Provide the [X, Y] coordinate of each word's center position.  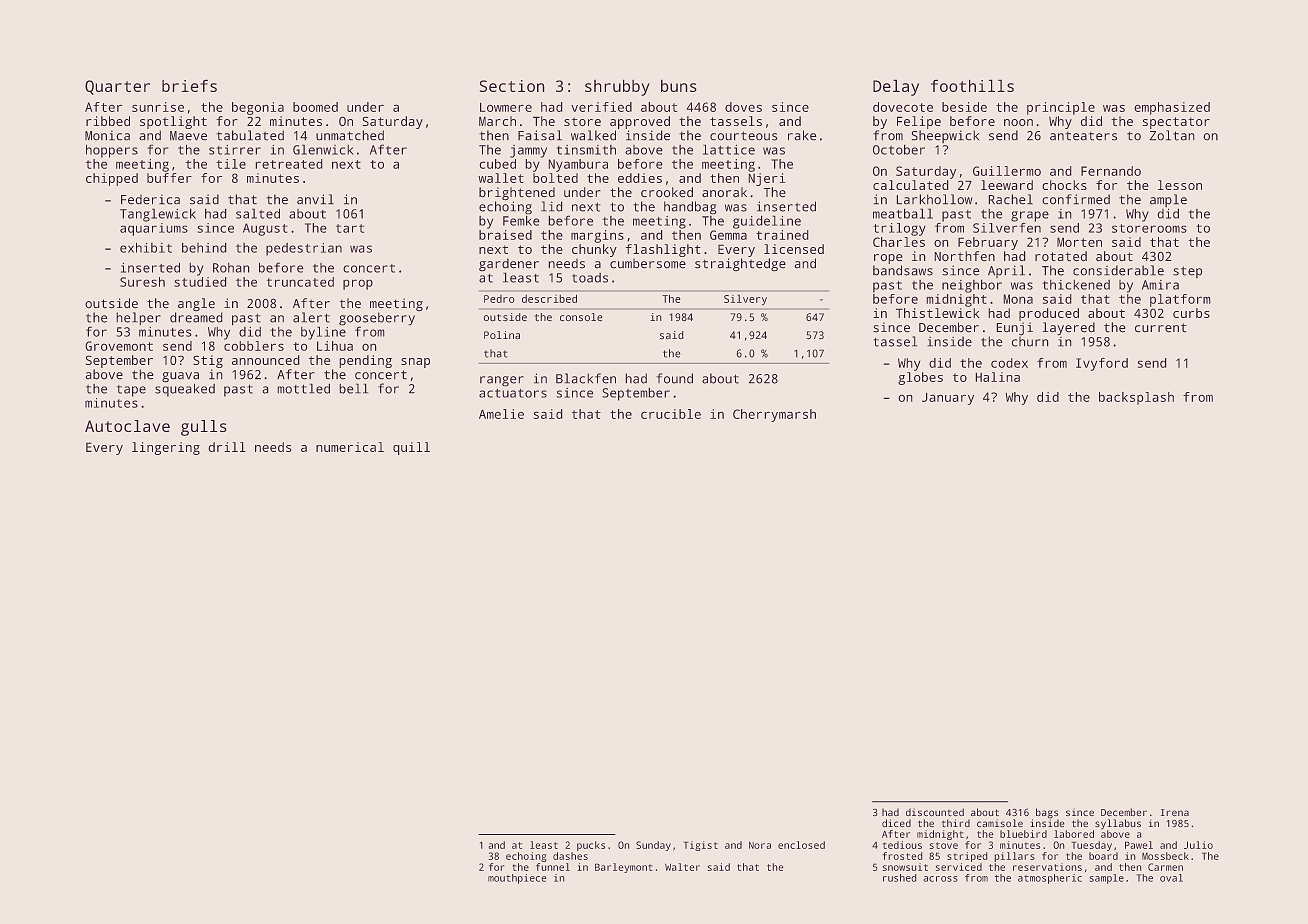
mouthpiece [517, 879]
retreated [289, 164]
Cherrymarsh [774, 415]
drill [227, 447]
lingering [166, 448]
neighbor [972, 286]
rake [802, 135]
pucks [591, 846]
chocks [1064, 185]
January [948, 398]
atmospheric [1050, 879]
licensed [794, 249]
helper [138, 318]
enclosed [801, 845]
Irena [1175, 812]
